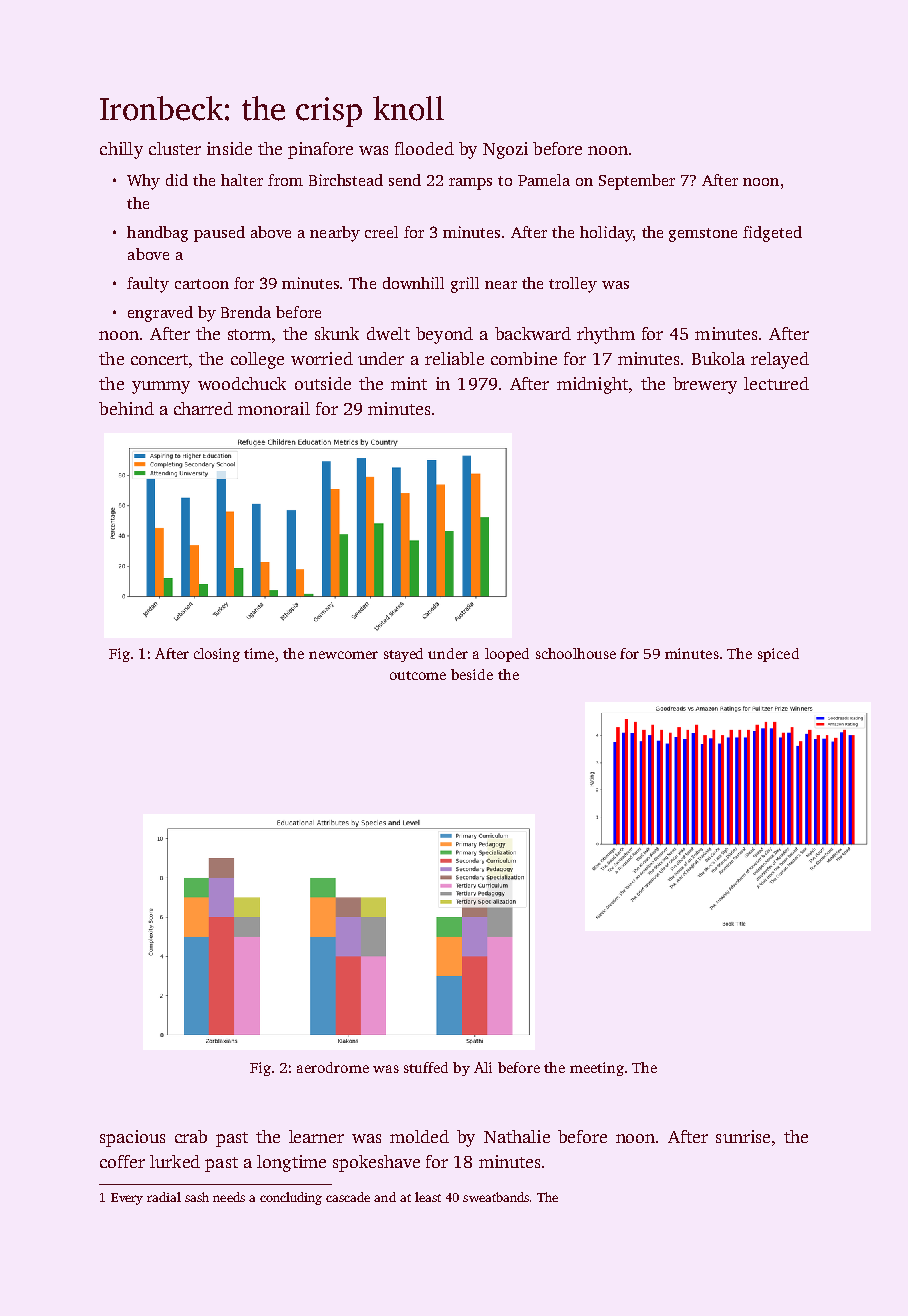 This document has height=1316, width=908. What do you see at coordinates (426, 1067) in the document?
I see `stuffed` at bounding box center [426, 1067].
